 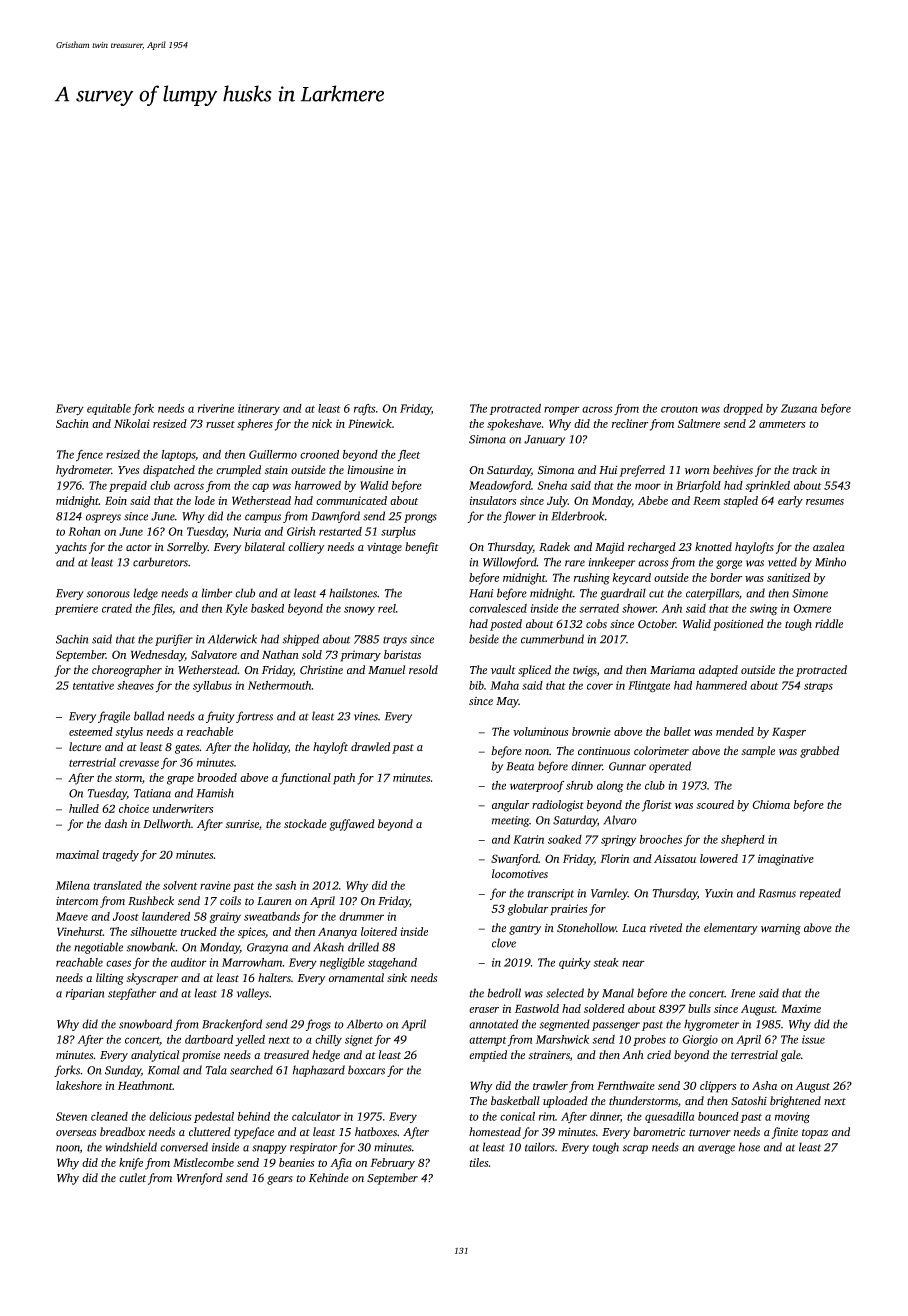 What do you see at coordinates (366, 1070) in the screenshot?
I see `boxcars` at bounding box center [366, 1070].
